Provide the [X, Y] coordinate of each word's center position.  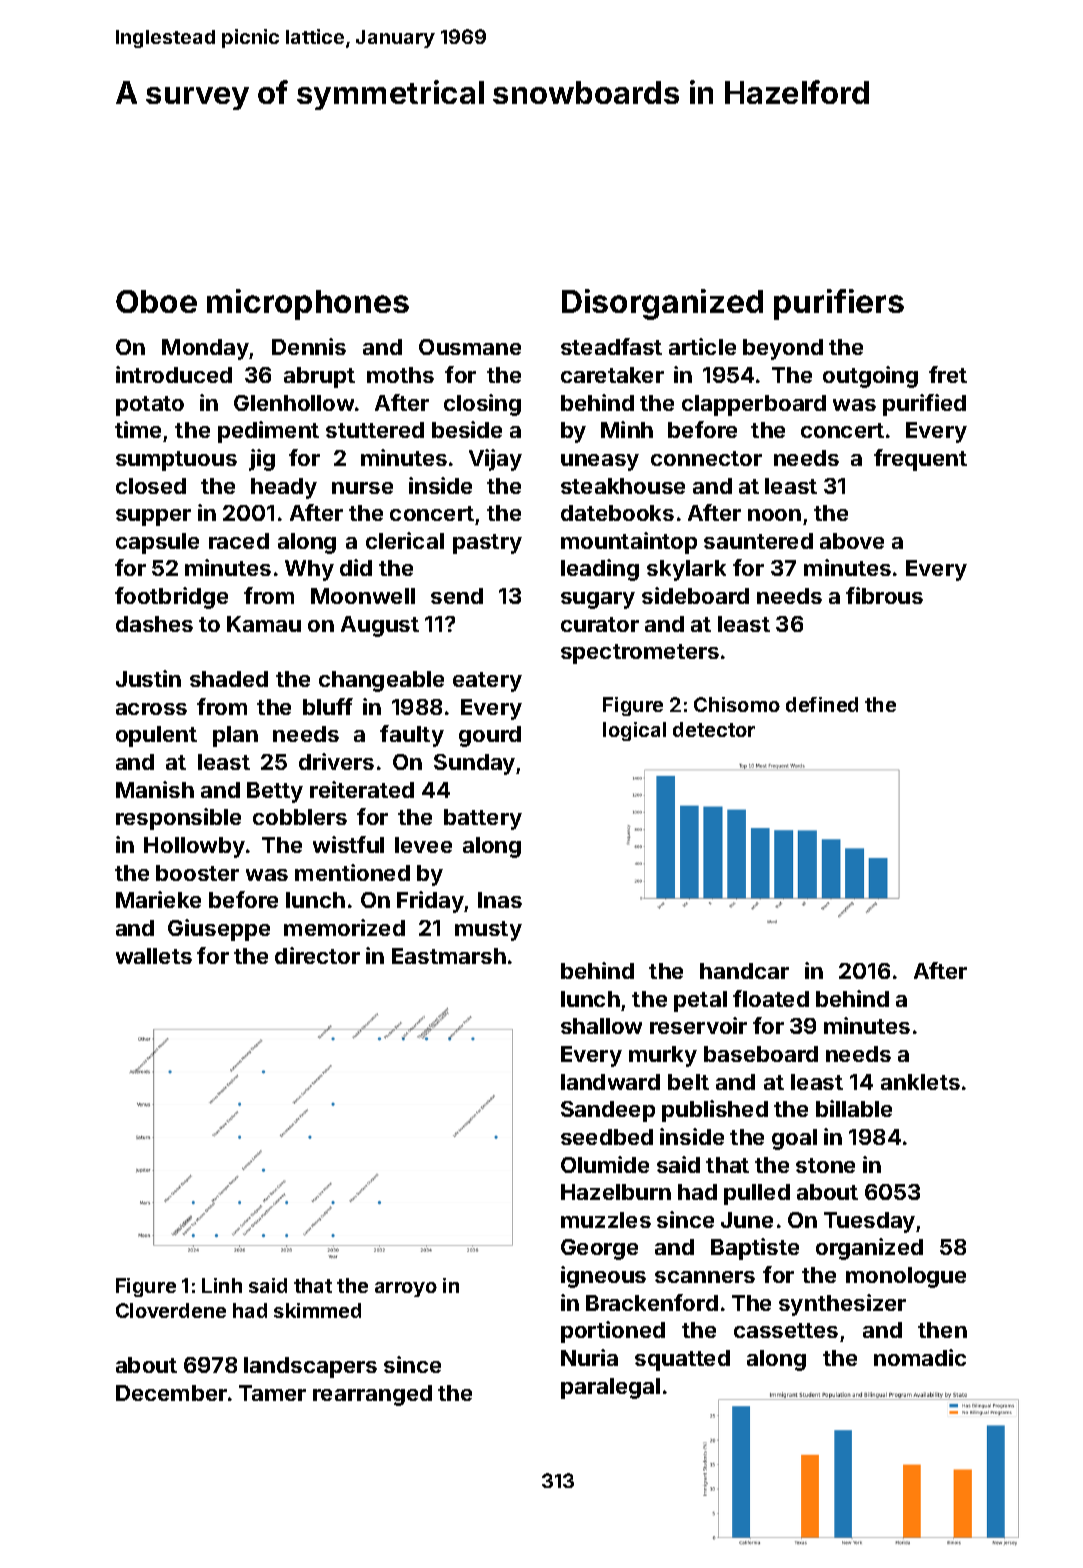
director [317, 955]
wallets [154, 956]
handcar [744, 971]
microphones [308, 304]
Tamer [272, 1393]
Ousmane [470, 347]
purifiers [839, 304]
